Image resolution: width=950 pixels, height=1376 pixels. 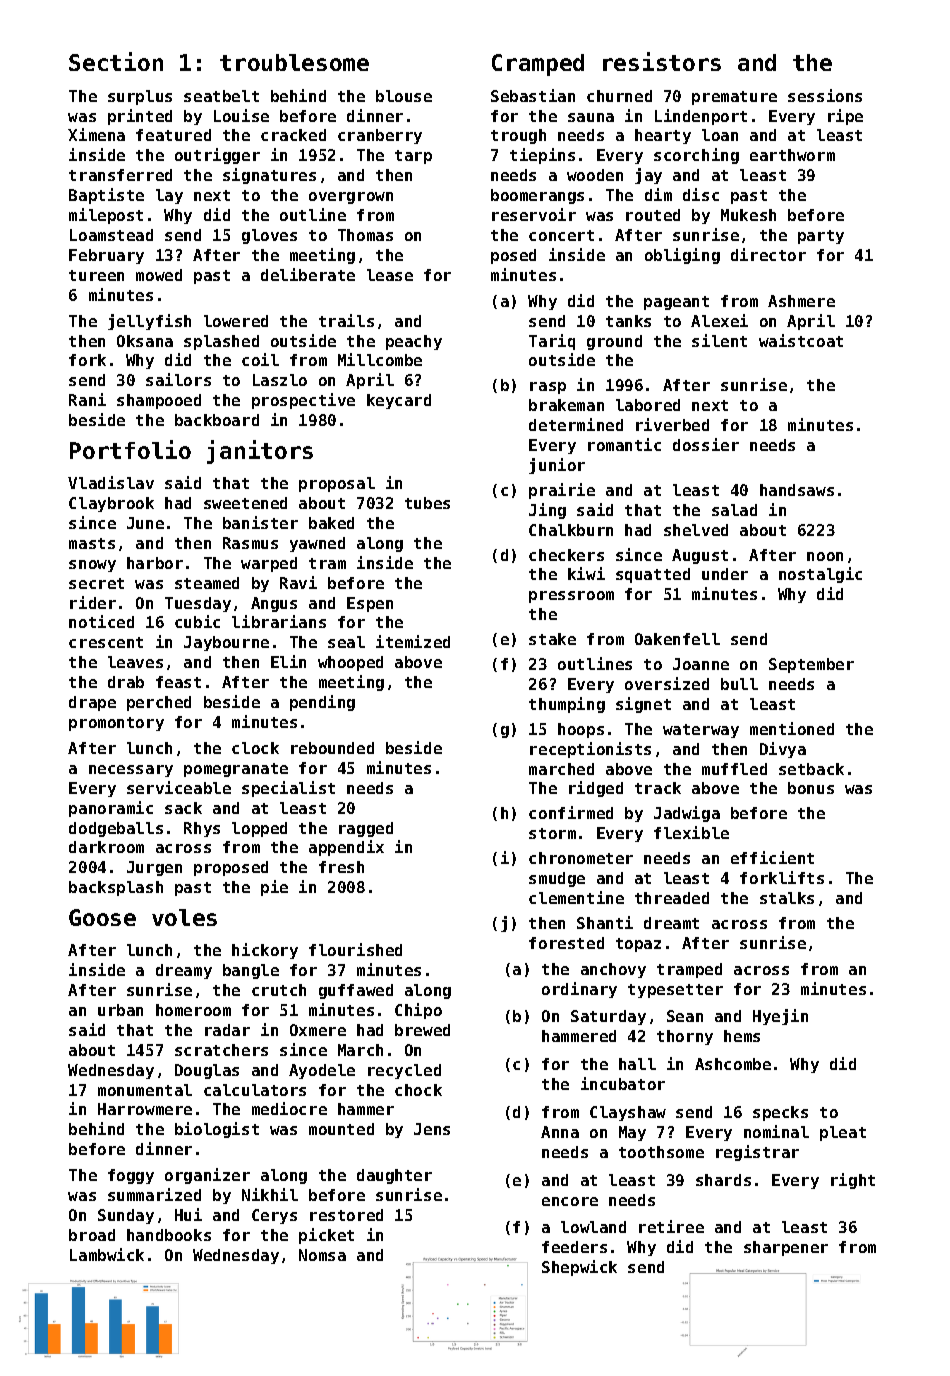 What do you see at coordinates (265, 951) in the document?
I see `hickory` at bounding box center [265, 951].
